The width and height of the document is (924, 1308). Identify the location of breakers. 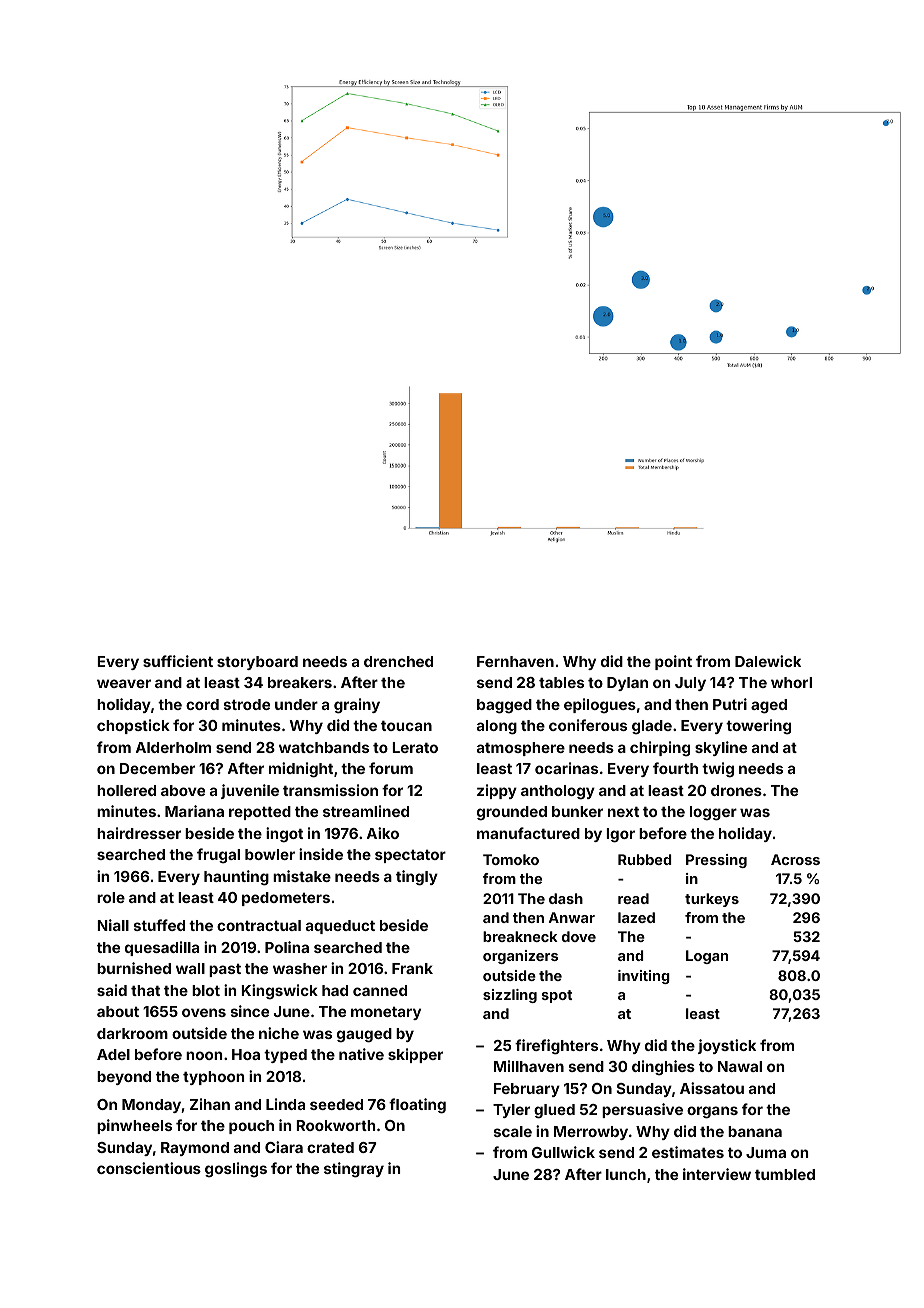
(300, 682).
